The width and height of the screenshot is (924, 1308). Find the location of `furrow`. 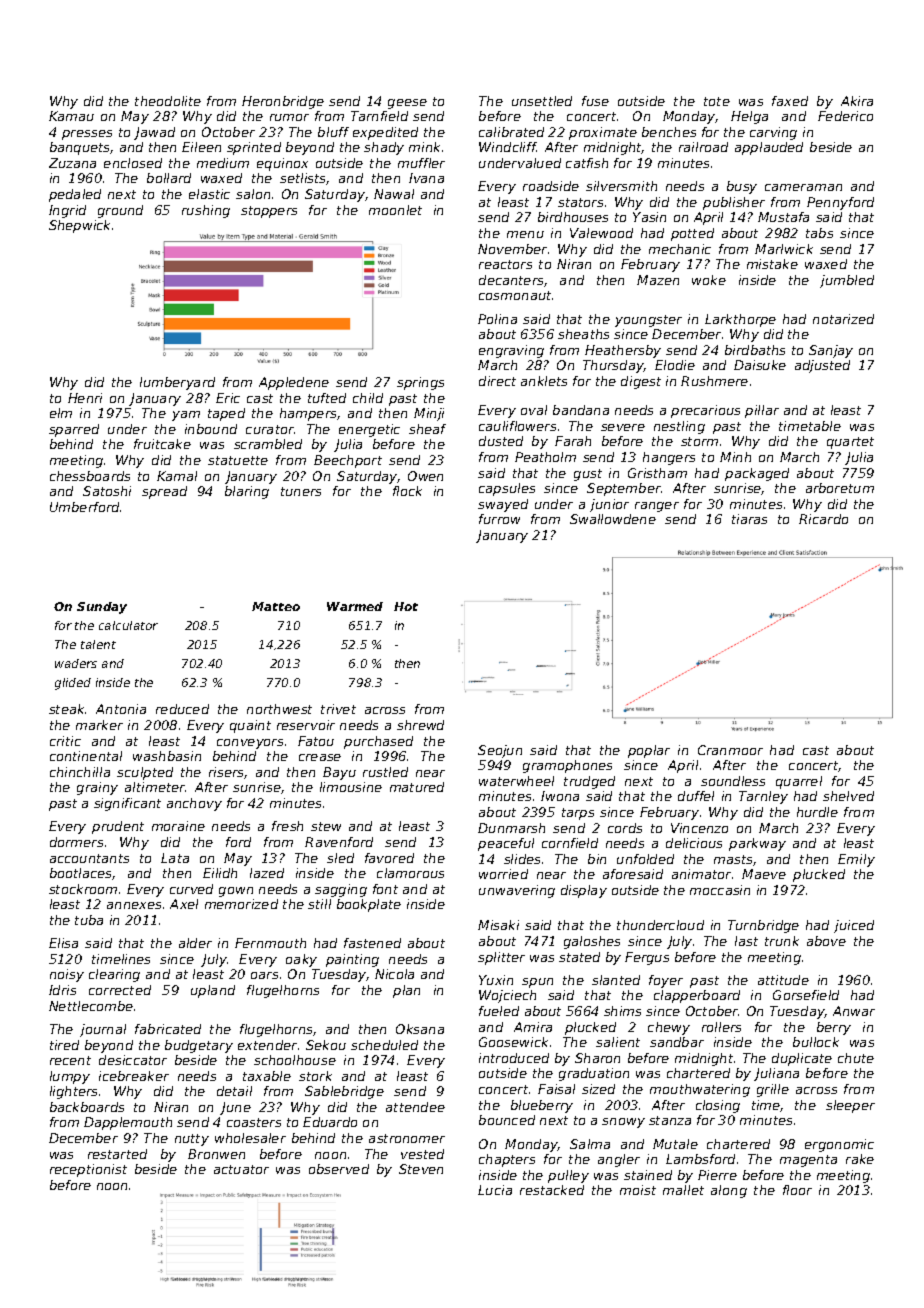

furrow is located at coordinates (499, 519).
